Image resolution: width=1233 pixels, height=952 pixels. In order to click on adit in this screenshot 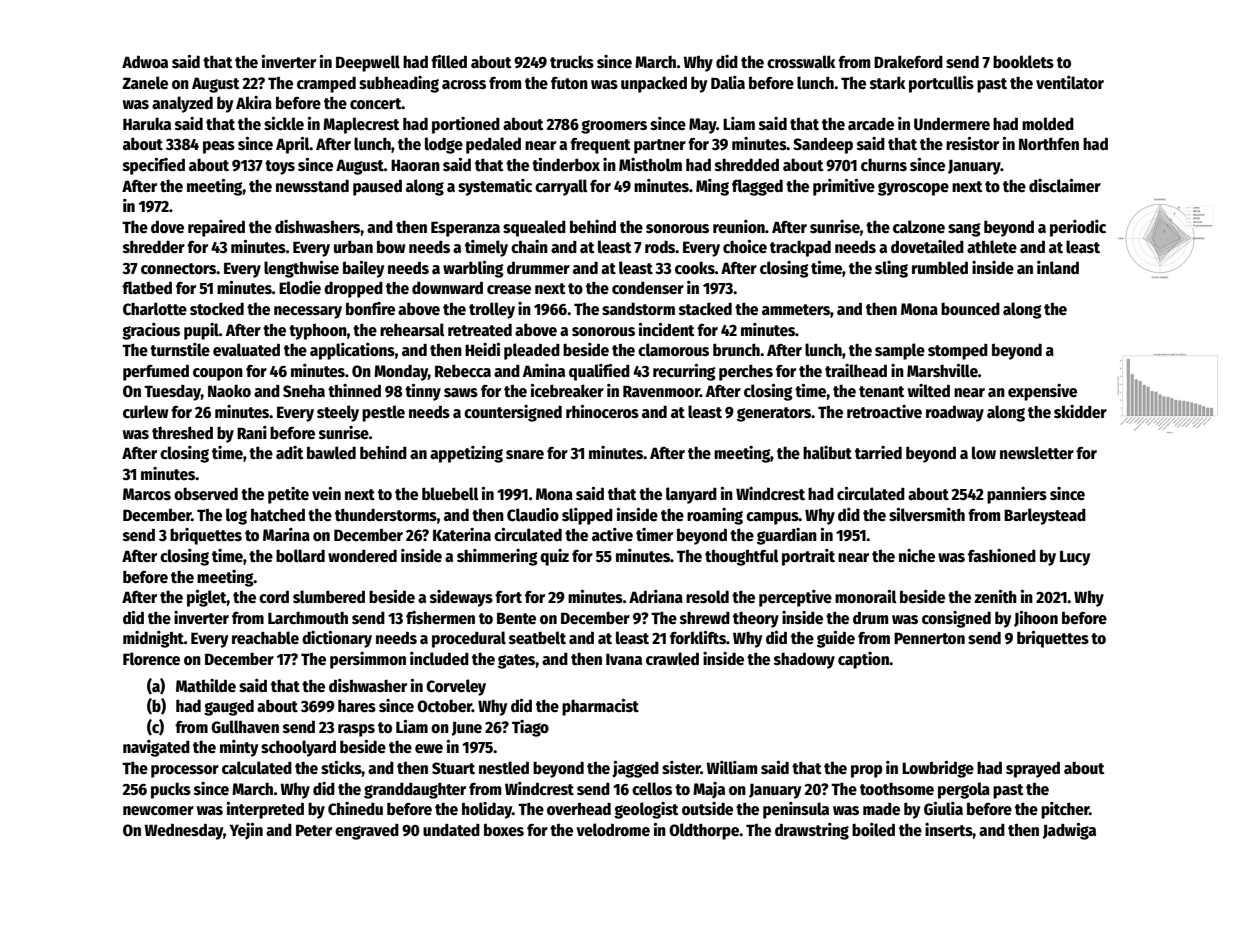, I will do `click(290, 452)`.
